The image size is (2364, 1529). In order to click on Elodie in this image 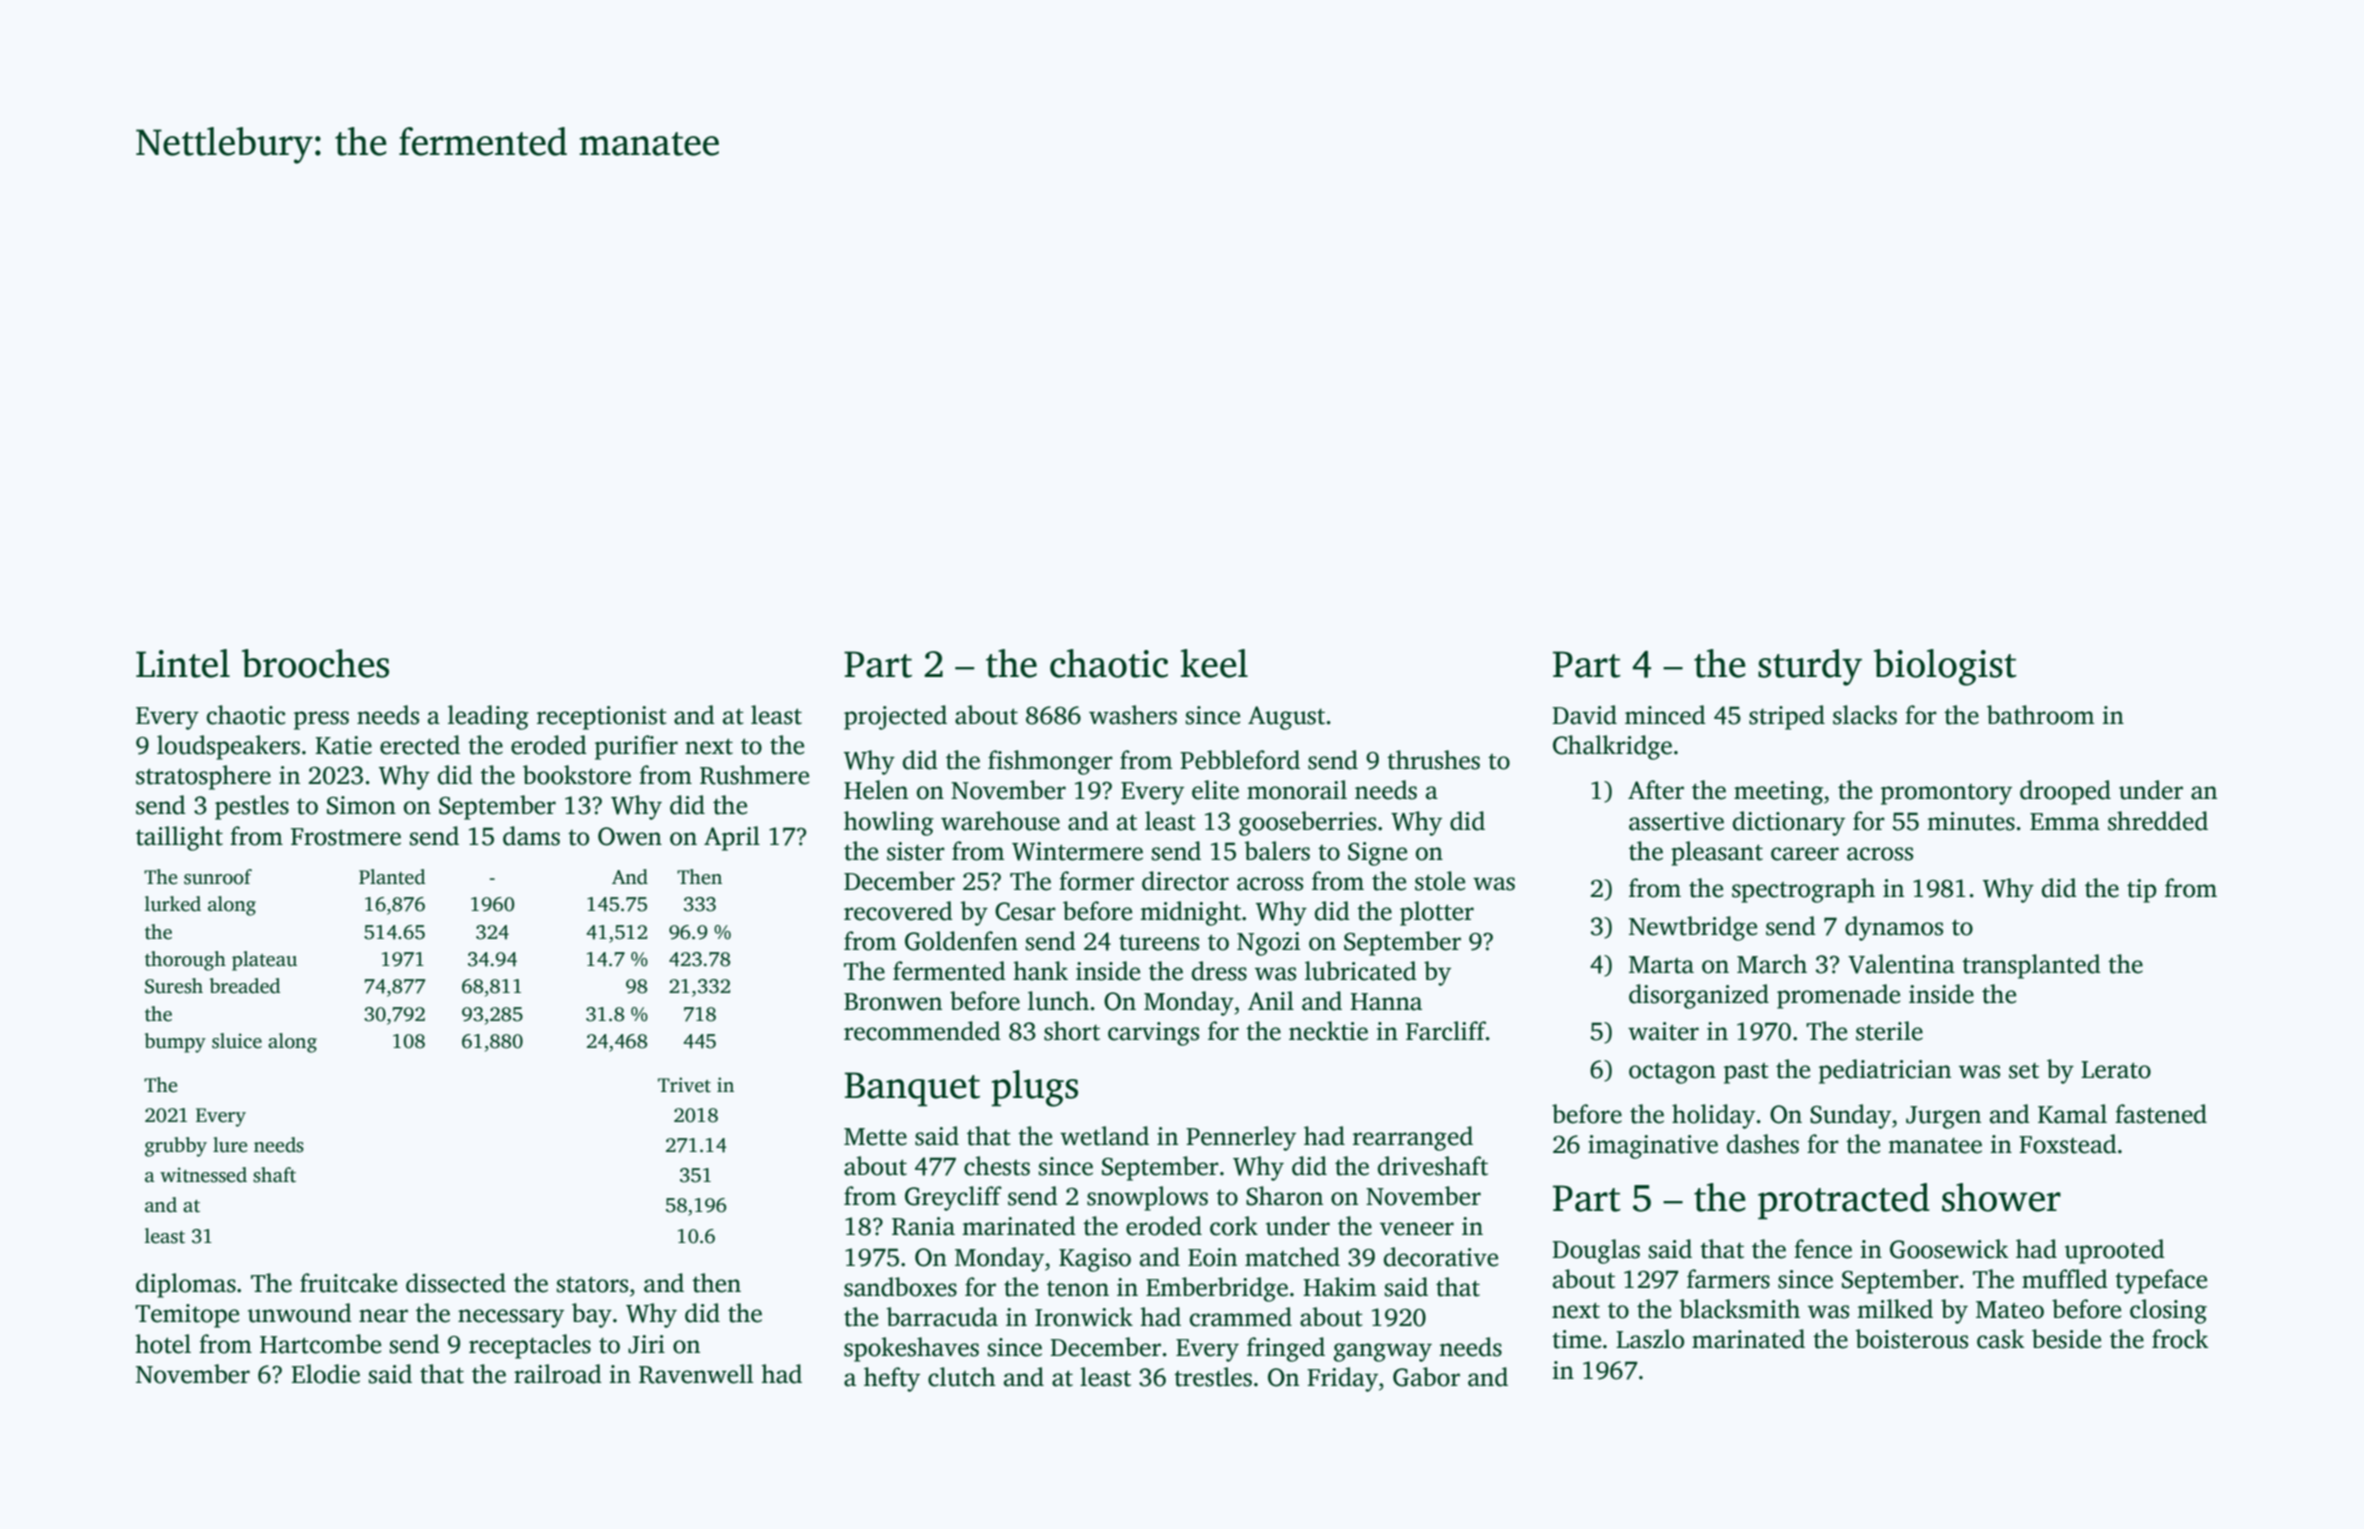, I will do `click(325, 1374)`.
